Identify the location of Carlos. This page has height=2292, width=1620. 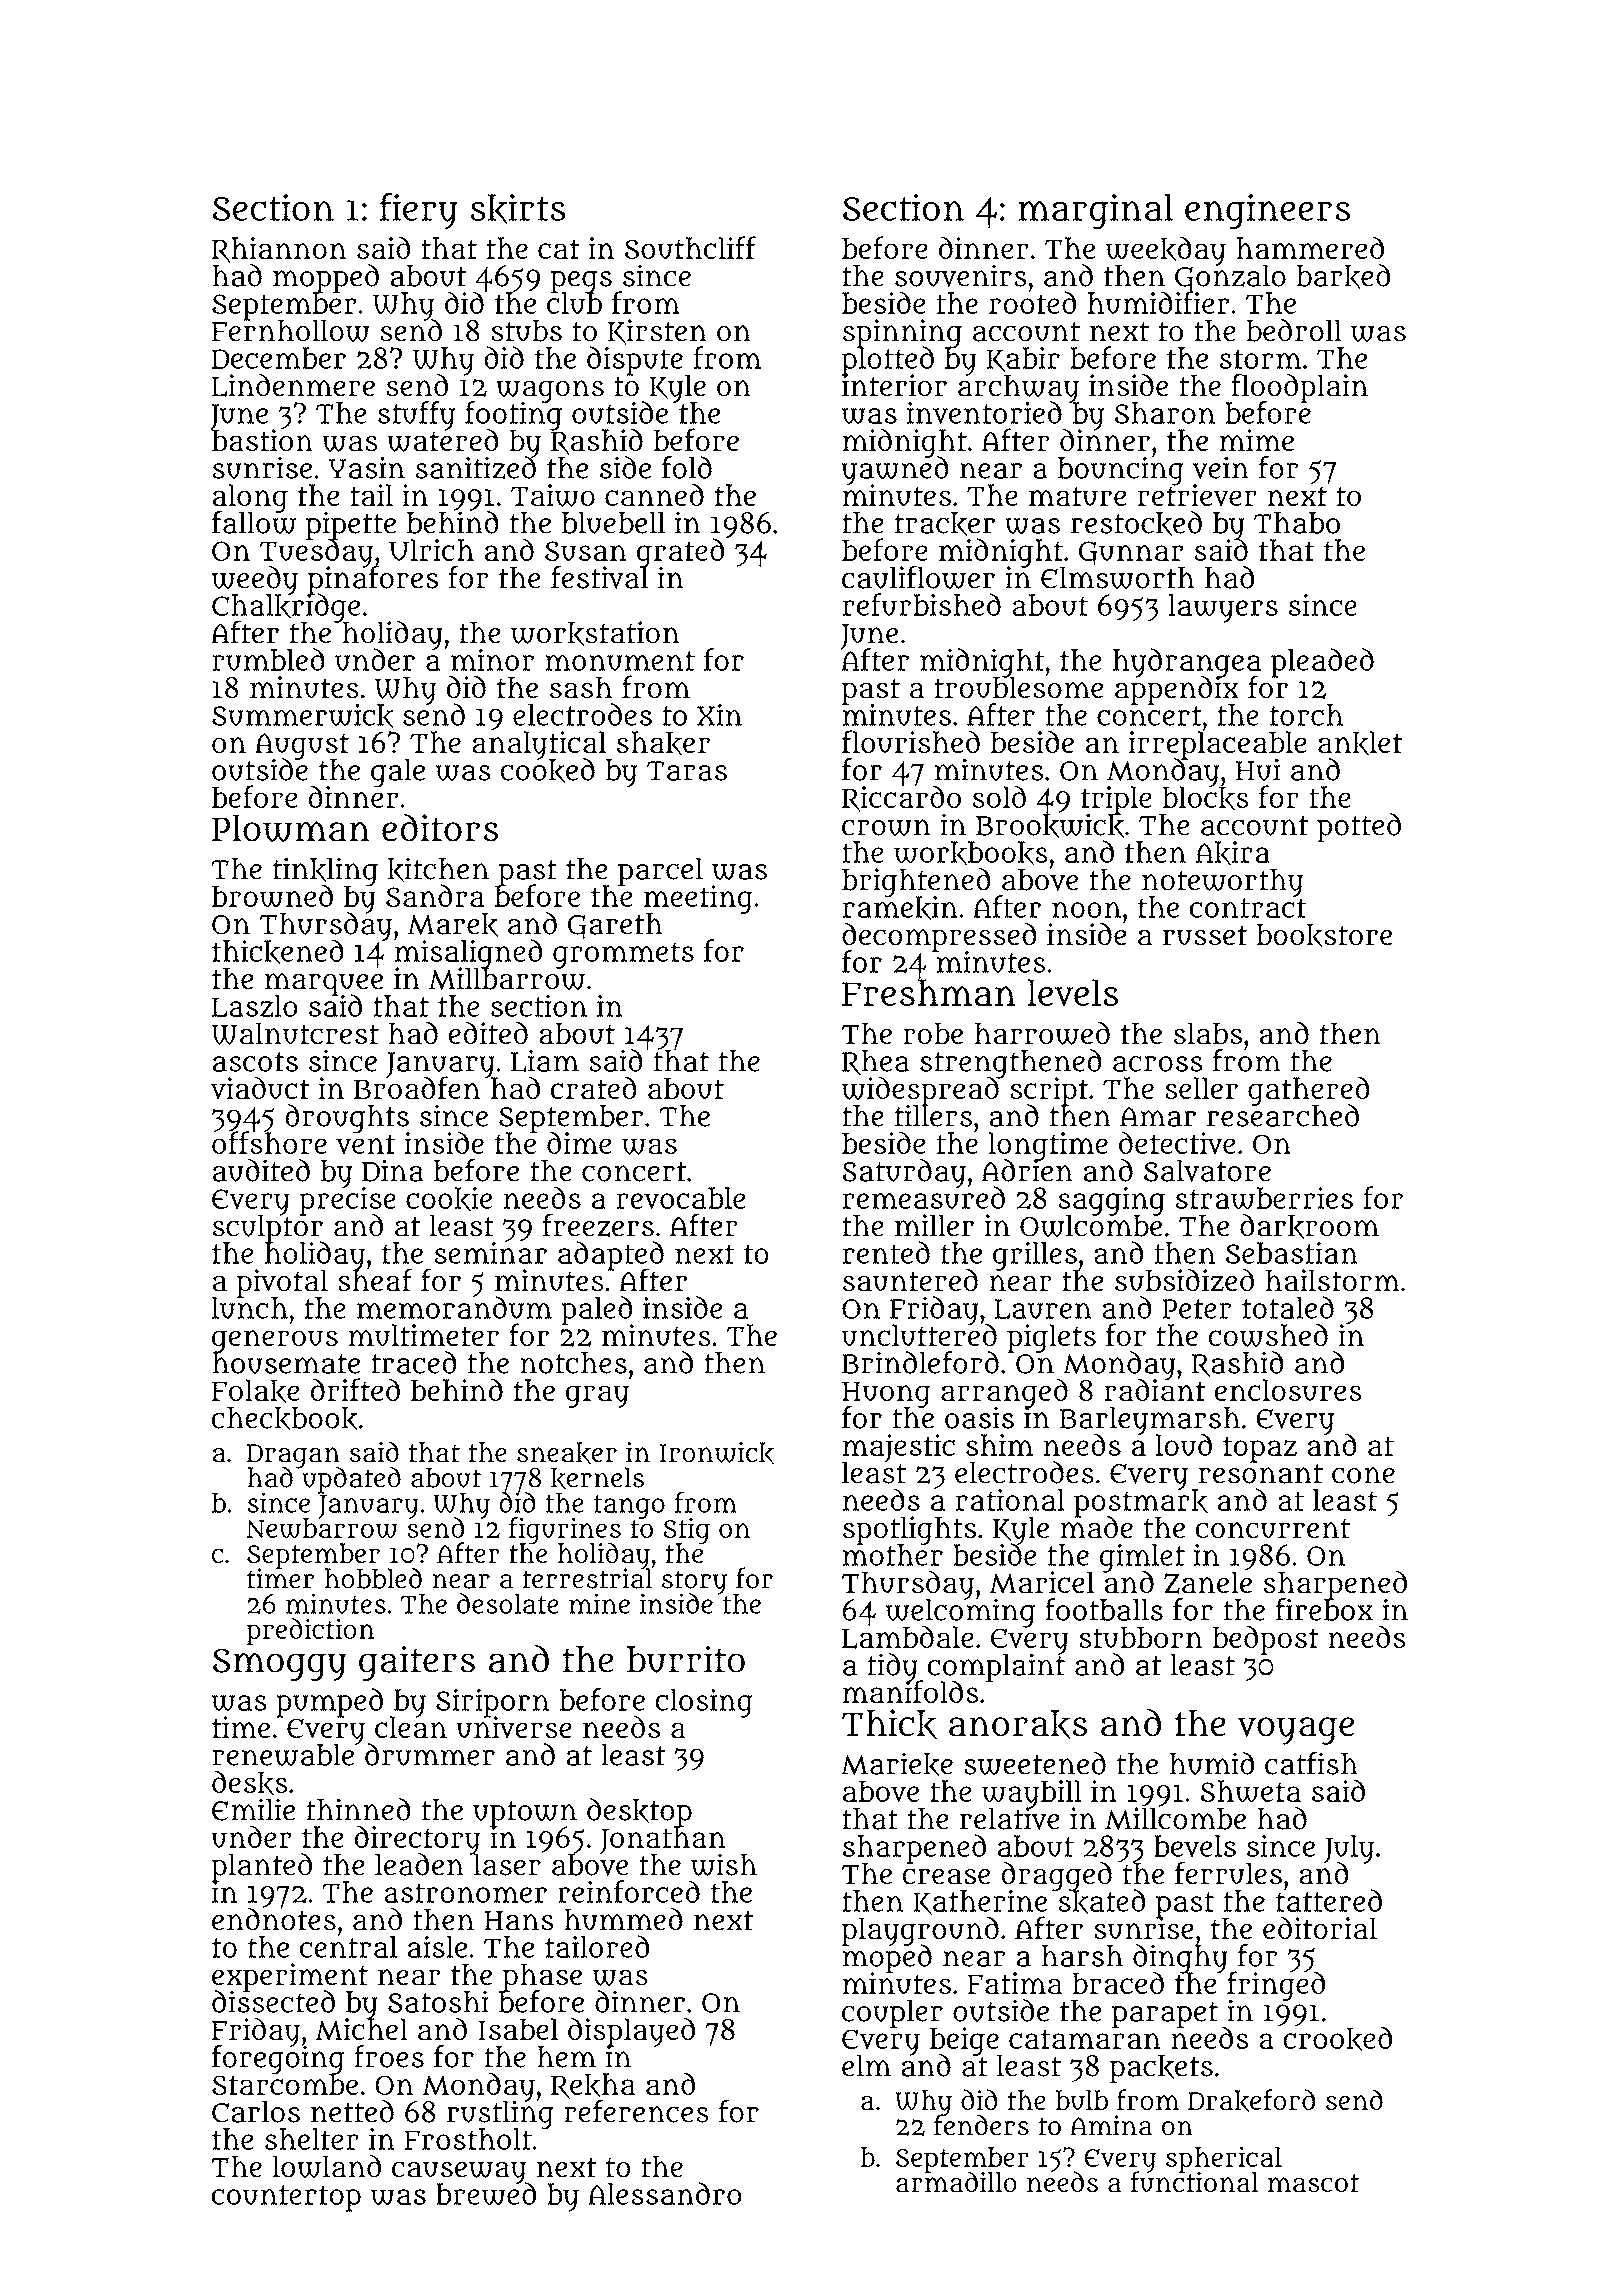
(256, 2112).
